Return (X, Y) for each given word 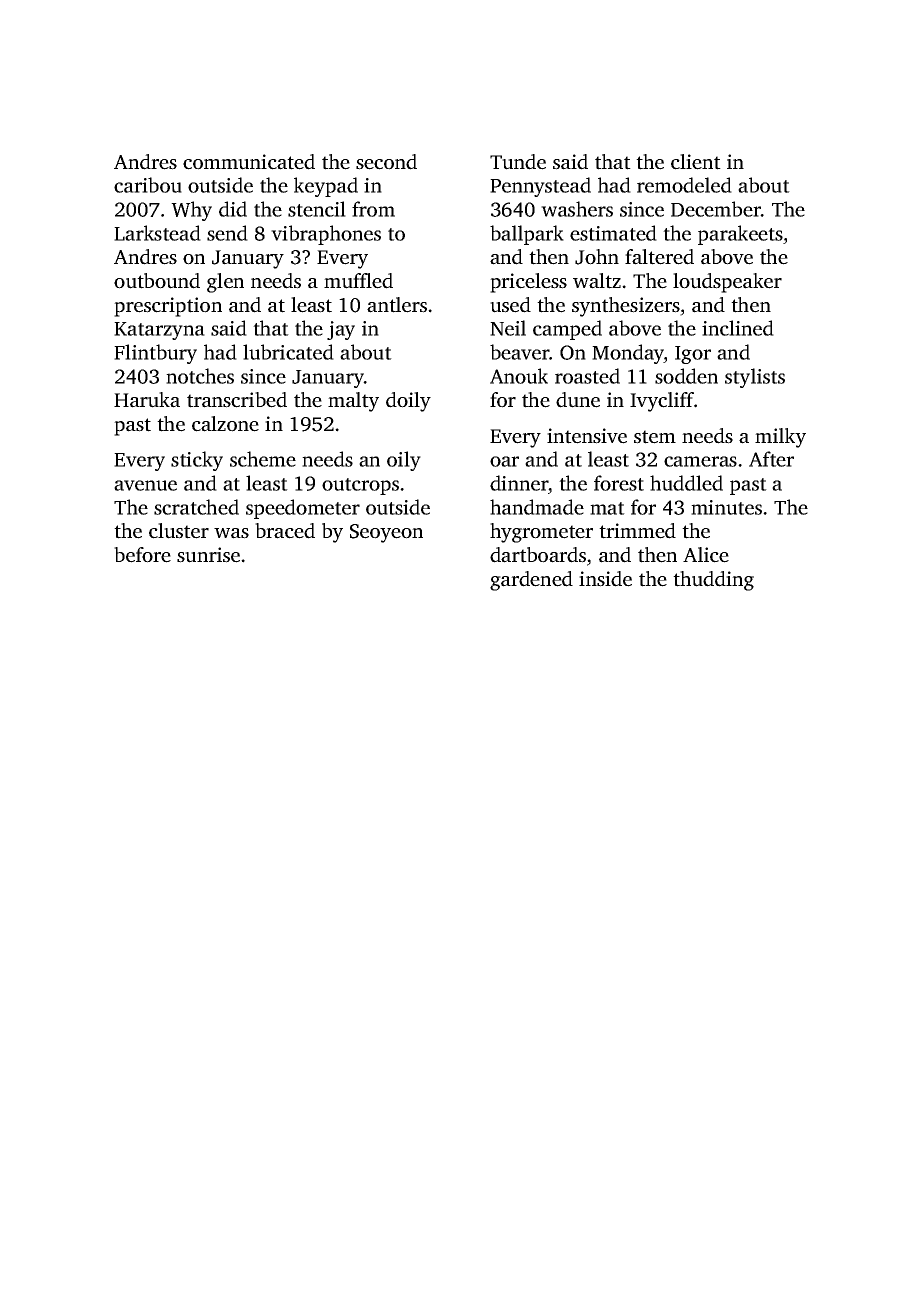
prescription (168, 307)
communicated (249, 162)
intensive (587, 436)
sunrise (208, 555)
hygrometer (541, 533)
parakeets (740, 235)
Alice (706, 555)
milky (780, 438)
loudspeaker (727, 283)
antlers (397, 305)
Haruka (147, 400)
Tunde (518, 162)
